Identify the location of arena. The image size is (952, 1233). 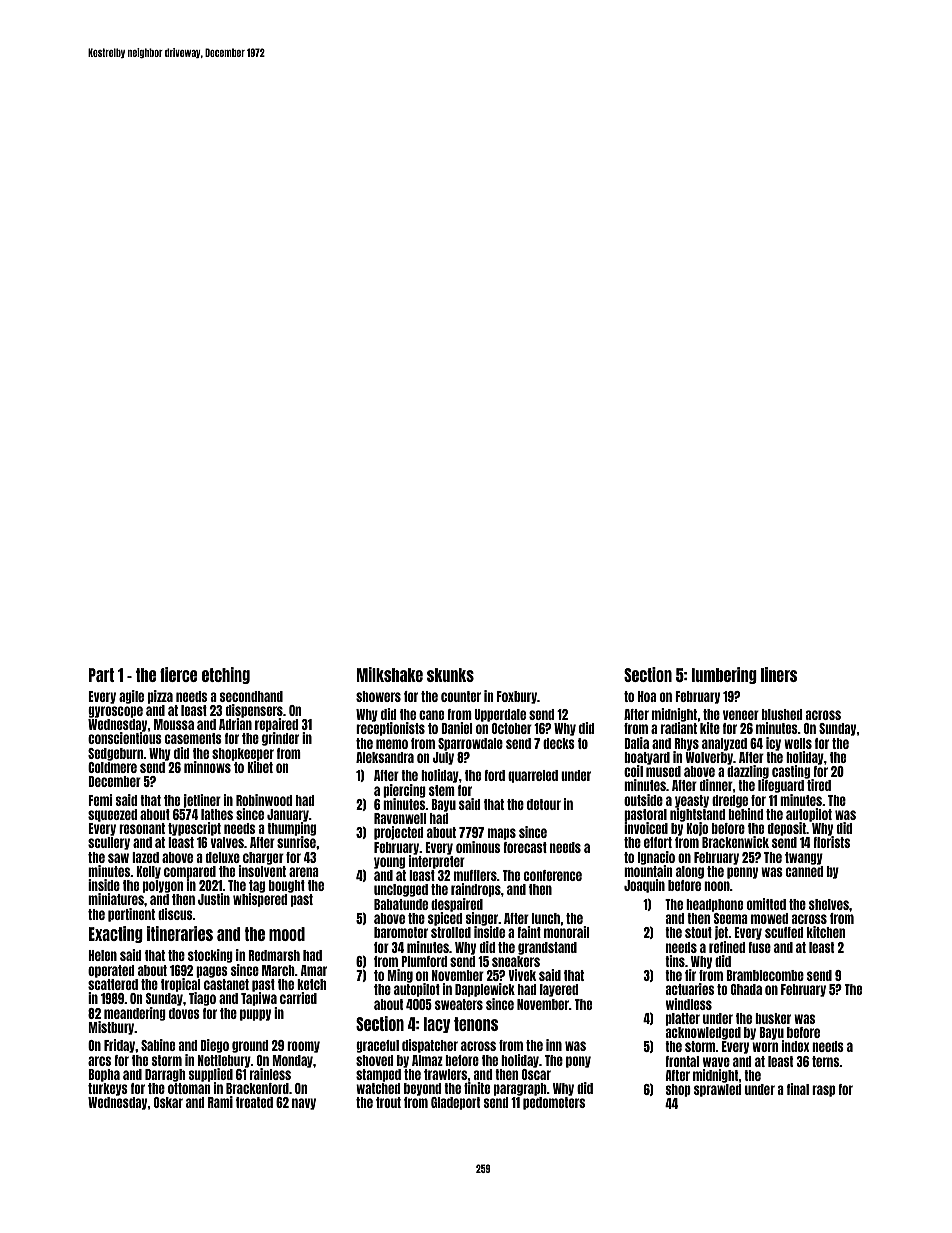
(304, 872).
